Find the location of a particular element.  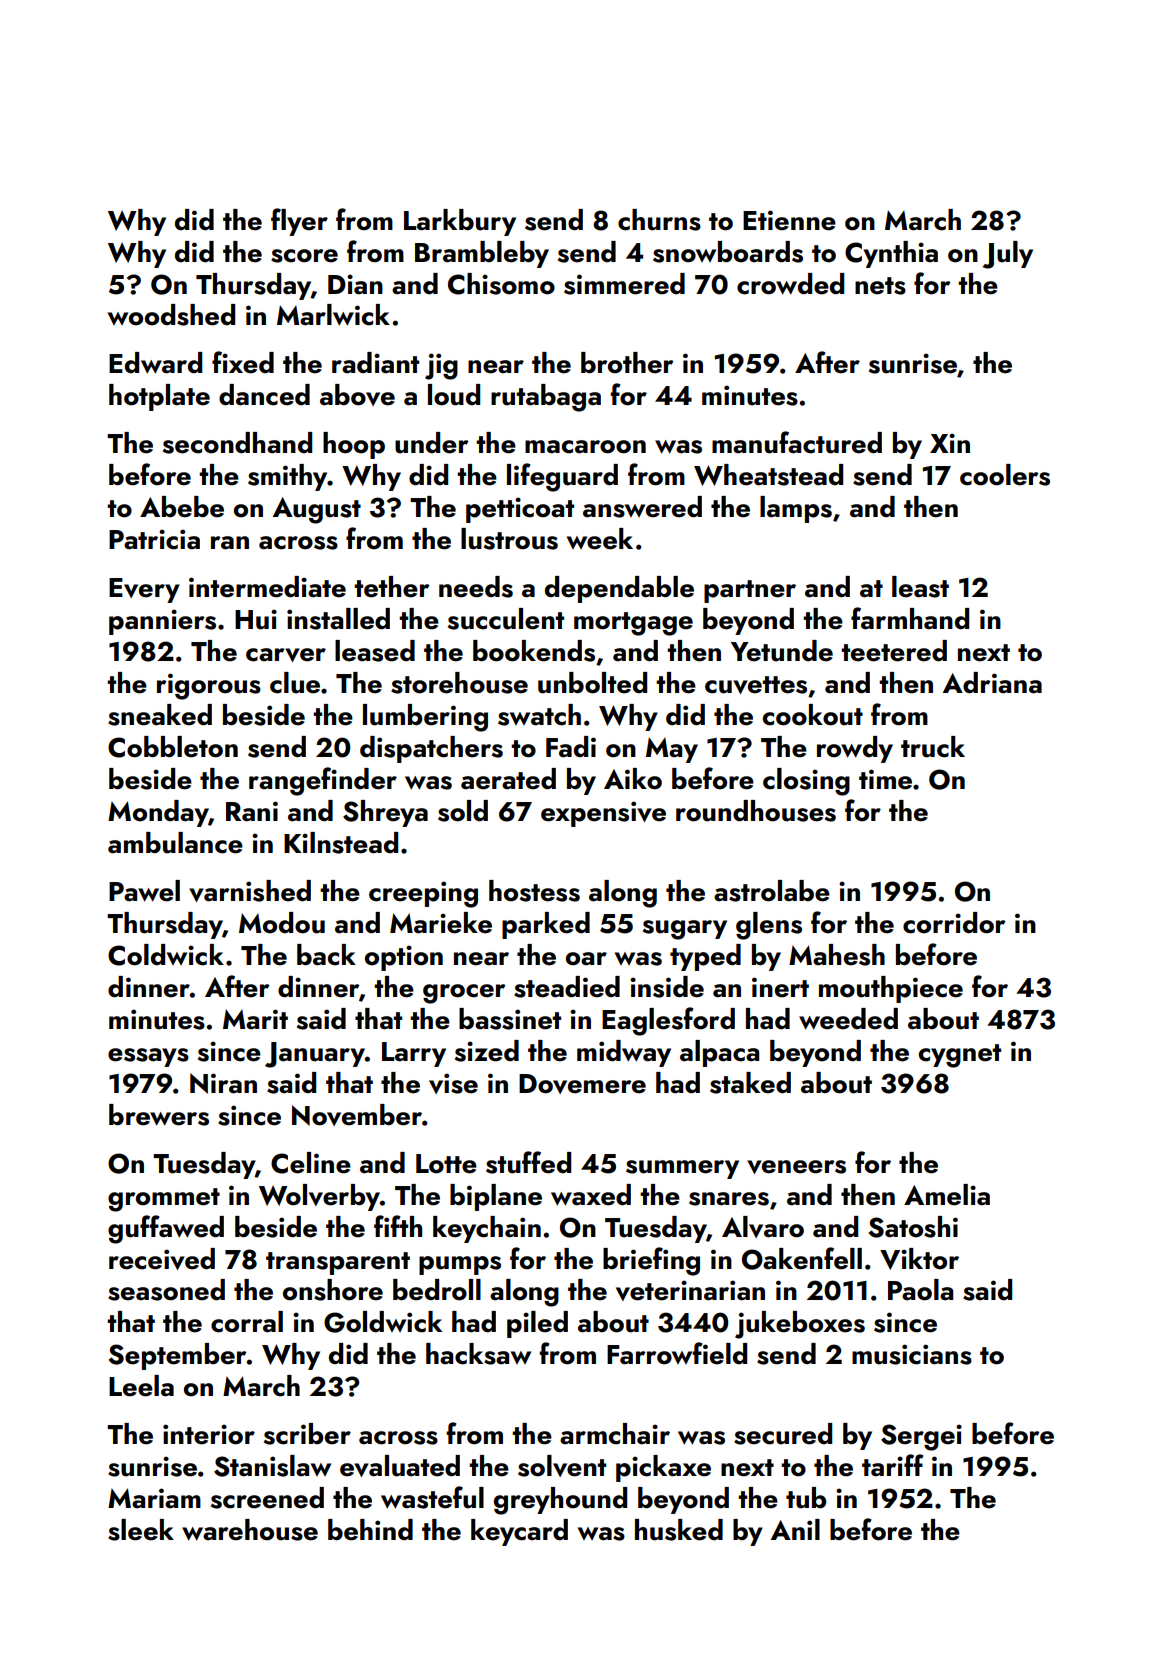

Xin is located at coordinates (950, 443).
